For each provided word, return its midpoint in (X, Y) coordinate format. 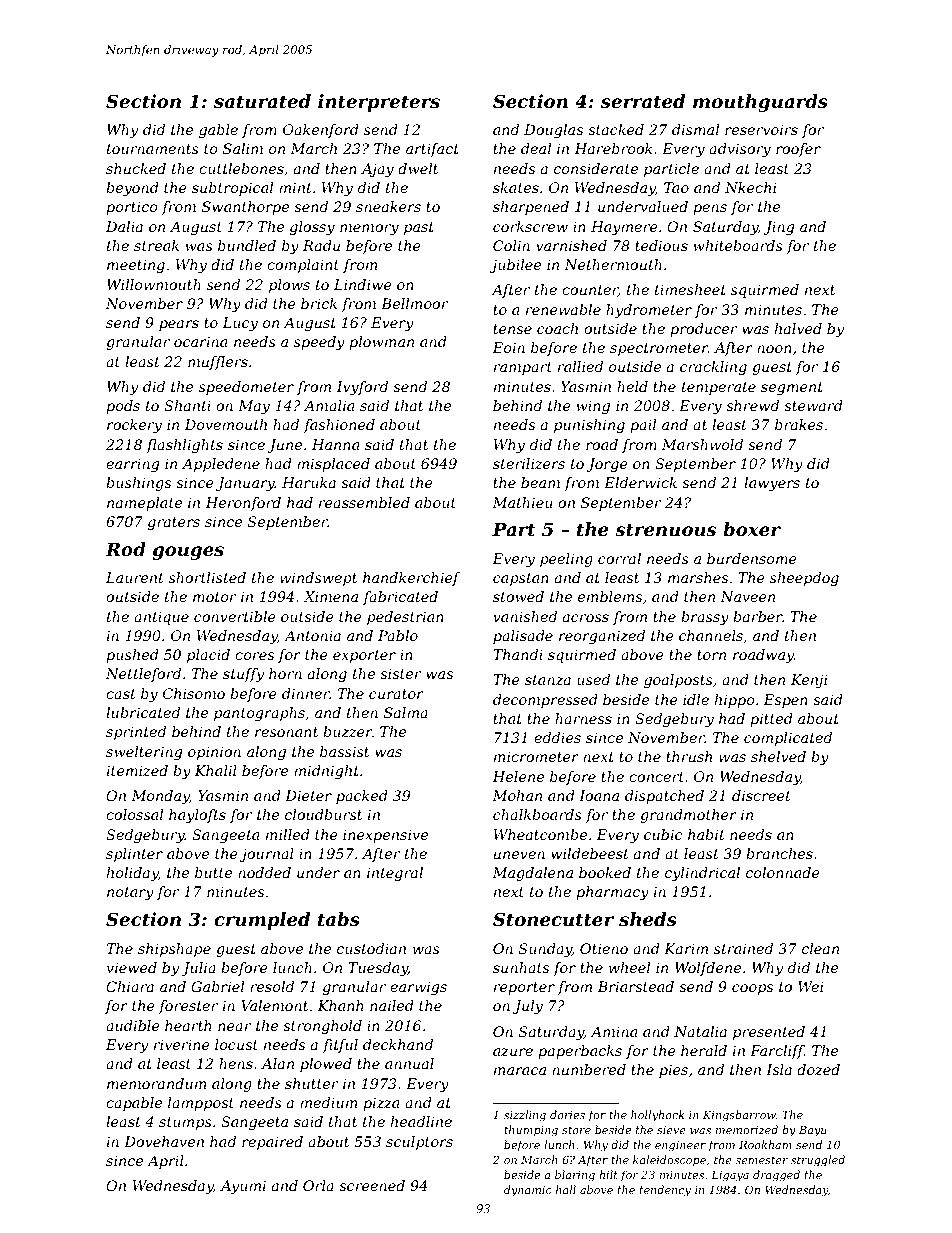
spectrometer (659, 349)
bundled (247, 245)
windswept (318, 579)
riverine (182, 1044)
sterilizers (529, 464)
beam (540, 482)
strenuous (665, 529)
